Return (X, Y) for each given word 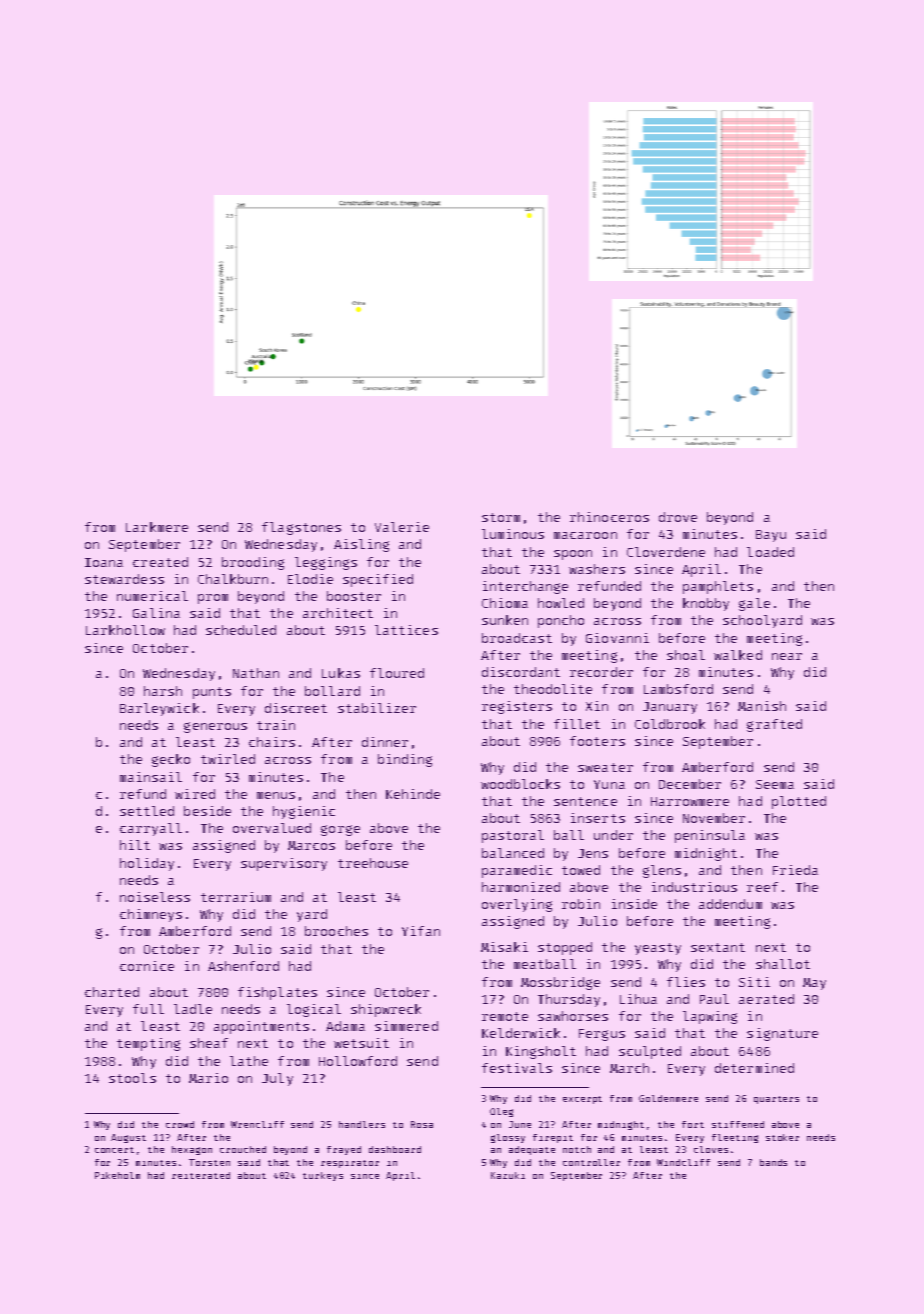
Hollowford (358, 1061)
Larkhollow (125, 630)
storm (501, 517)
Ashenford (243, 966)
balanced (513, 853)
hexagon (192, 1150)
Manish (762, 706)
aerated (766, 999)
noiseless (155, 897)
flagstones (301, 528)
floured (397, 673)
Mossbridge (560, 983)
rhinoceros (609, 517)
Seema (775, 784)
